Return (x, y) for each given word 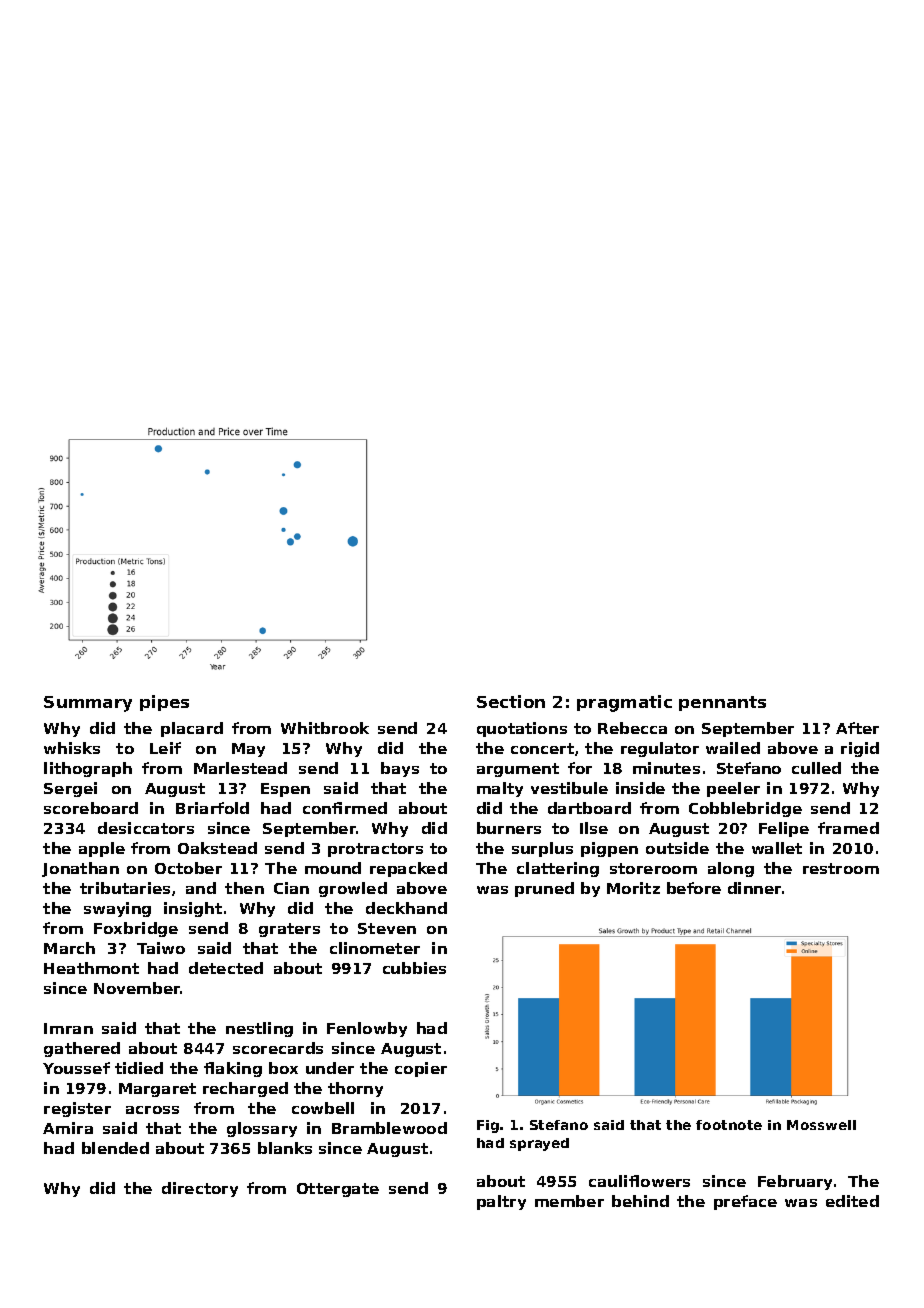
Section (511, 701)
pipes (164, 703)
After (857, 728)
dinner (754, 888)
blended (115, 1148)
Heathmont (91, 968)
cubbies (414, 968)
